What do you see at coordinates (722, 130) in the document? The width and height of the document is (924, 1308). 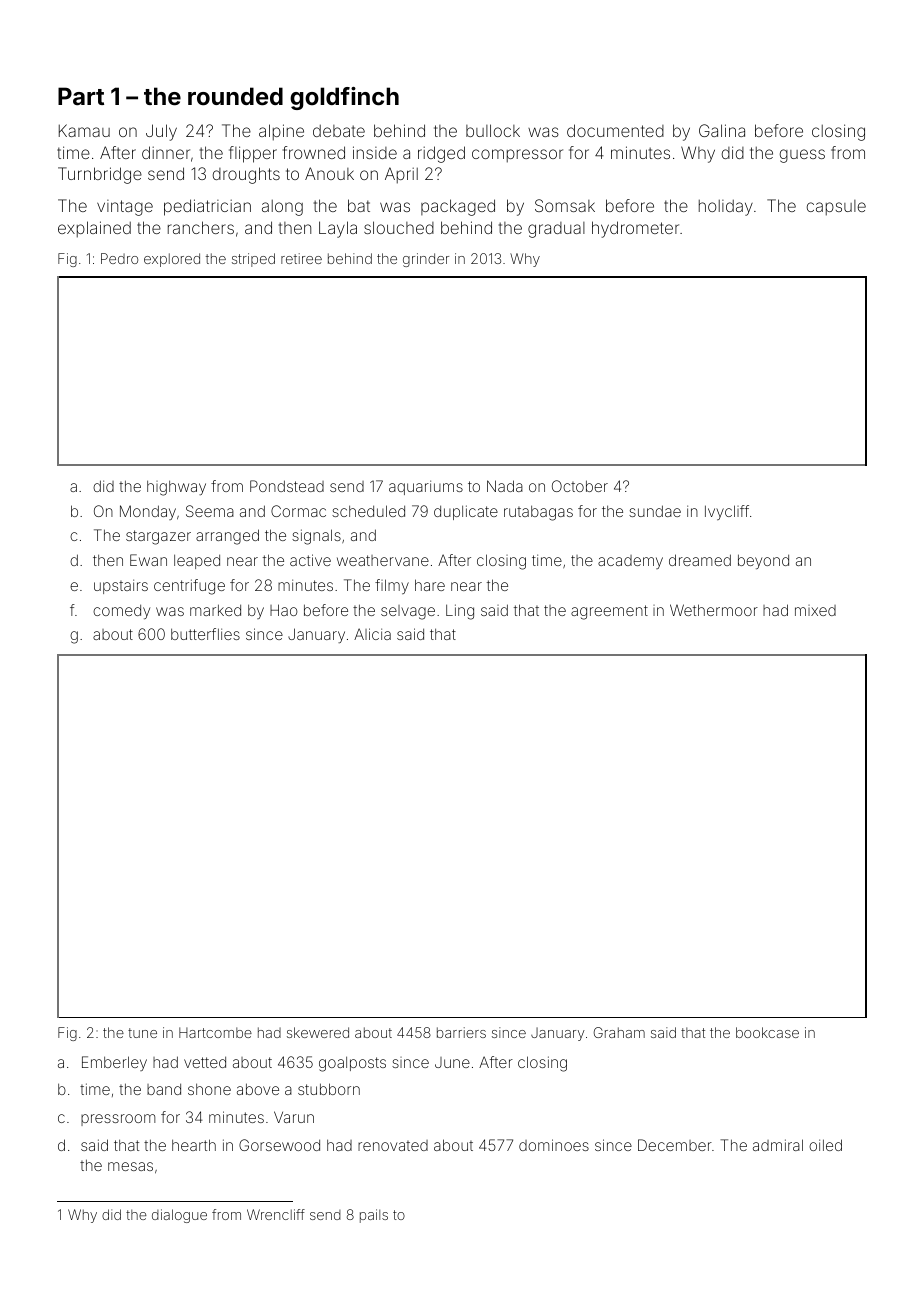 I see `Galina` at bounding box center [722, 130].
